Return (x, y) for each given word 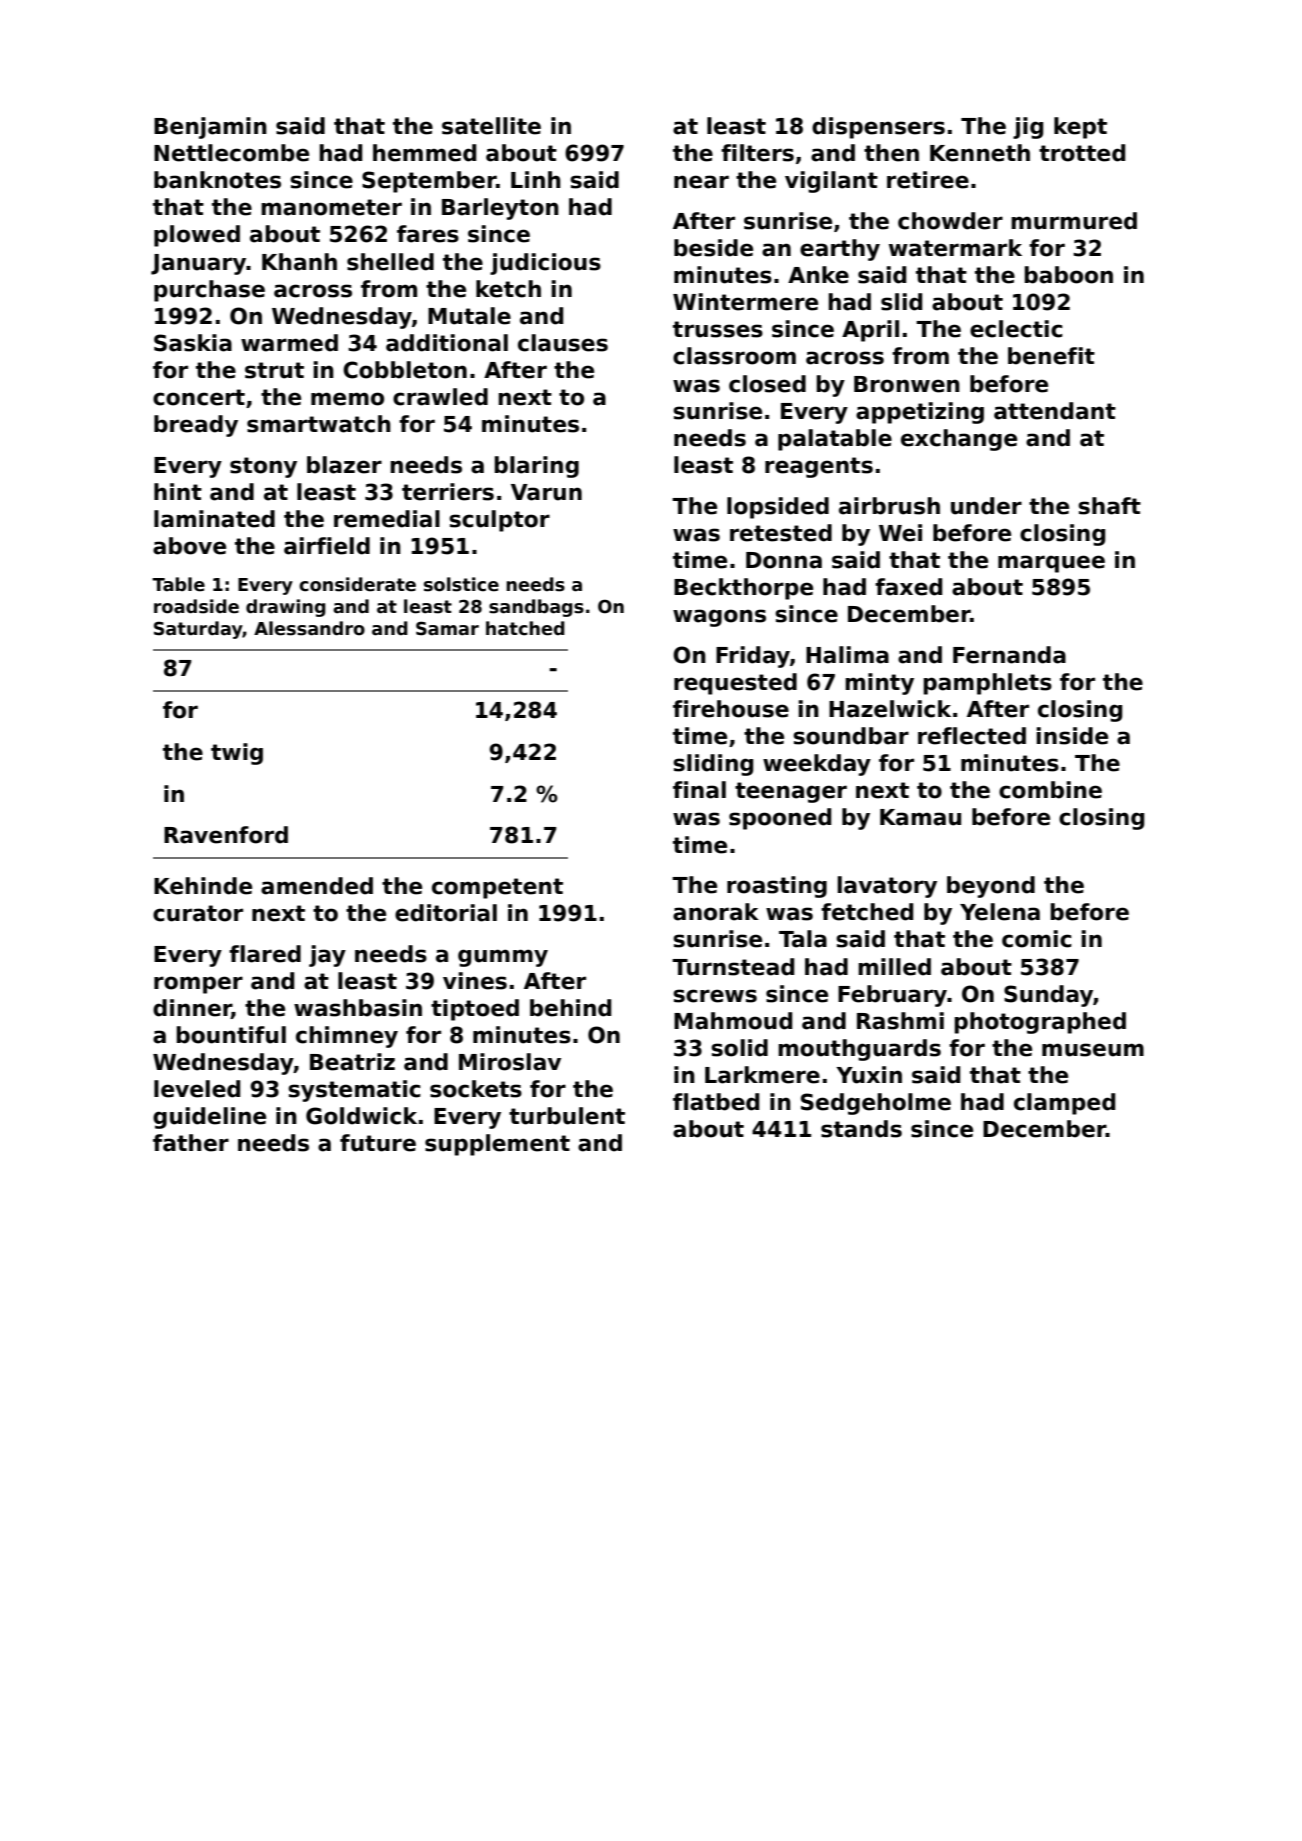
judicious (545, 264)
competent (497, 888)
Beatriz (352, 1062)
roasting (777, 887)
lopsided (778, 508)
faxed (908, 587)
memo (347, 399)
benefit (1051, 356)
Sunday (1048, 996)
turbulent (567, 1116)
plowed (197, 236)
